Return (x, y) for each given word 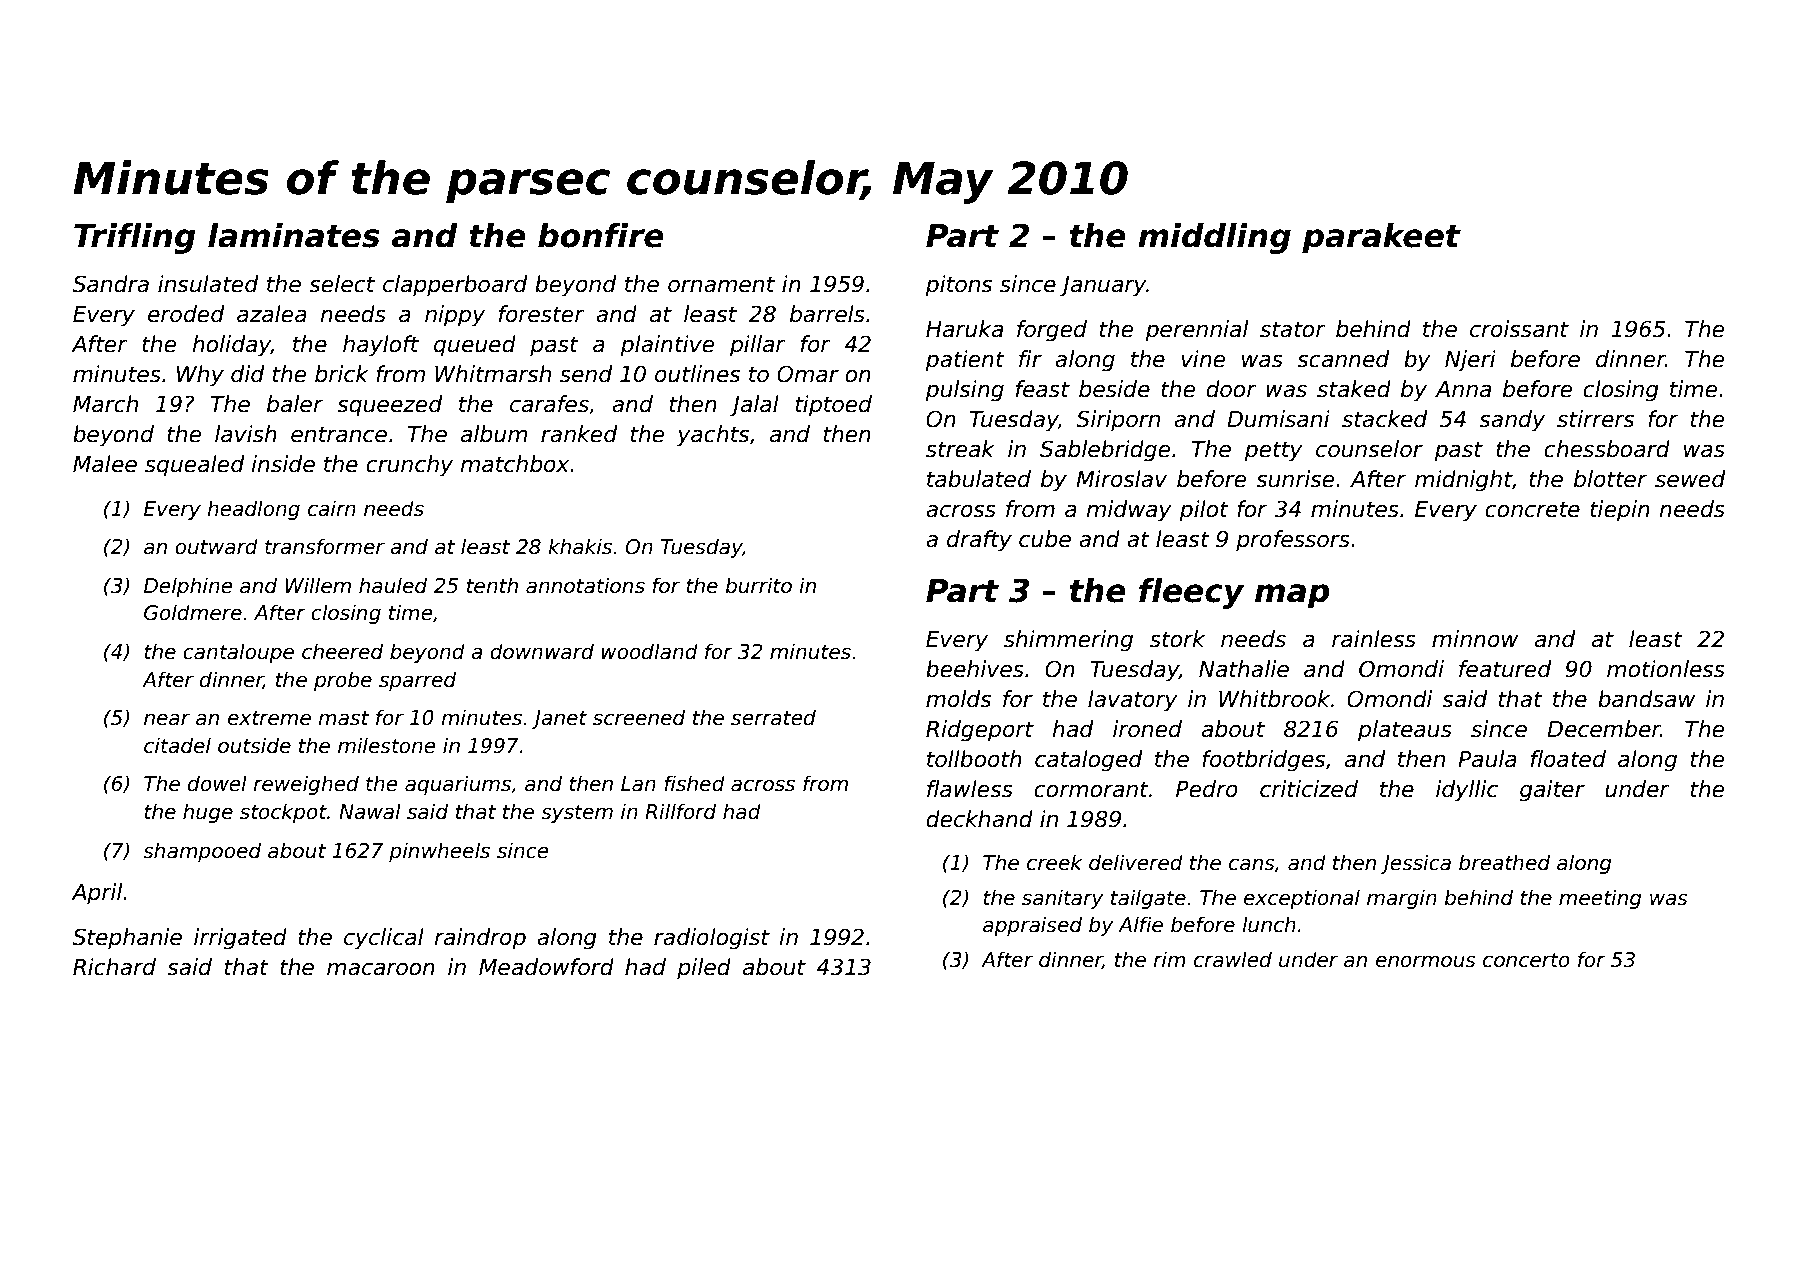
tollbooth (974, 759)
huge (208, 813)
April (96, 894)
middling (1214, 238)
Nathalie (1244, 669)
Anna (1463, 389)
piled (704, 969)
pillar (758, 346)
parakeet (1381, 238)
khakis (580, 546)
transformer (325, 546)
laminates (294, 235)
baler (295, 404)
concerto (1526, 960)
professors (1293, 541)
